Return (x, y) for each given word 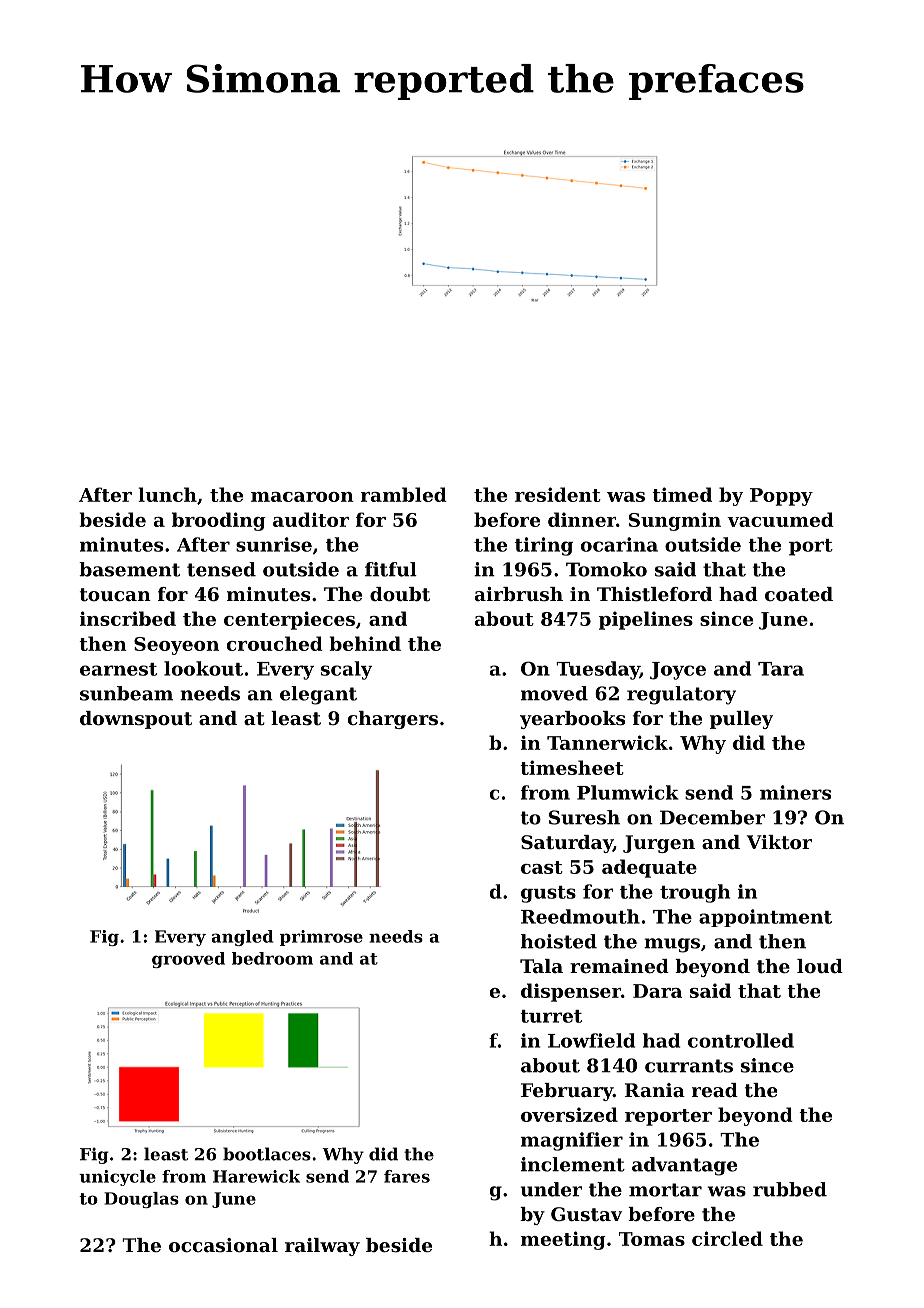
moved (554, 693)
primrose (321, 938)
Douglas (141, 1200)
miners (795, 792)
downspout (136, 720)
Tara (781, 669)
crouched (275, 643)
